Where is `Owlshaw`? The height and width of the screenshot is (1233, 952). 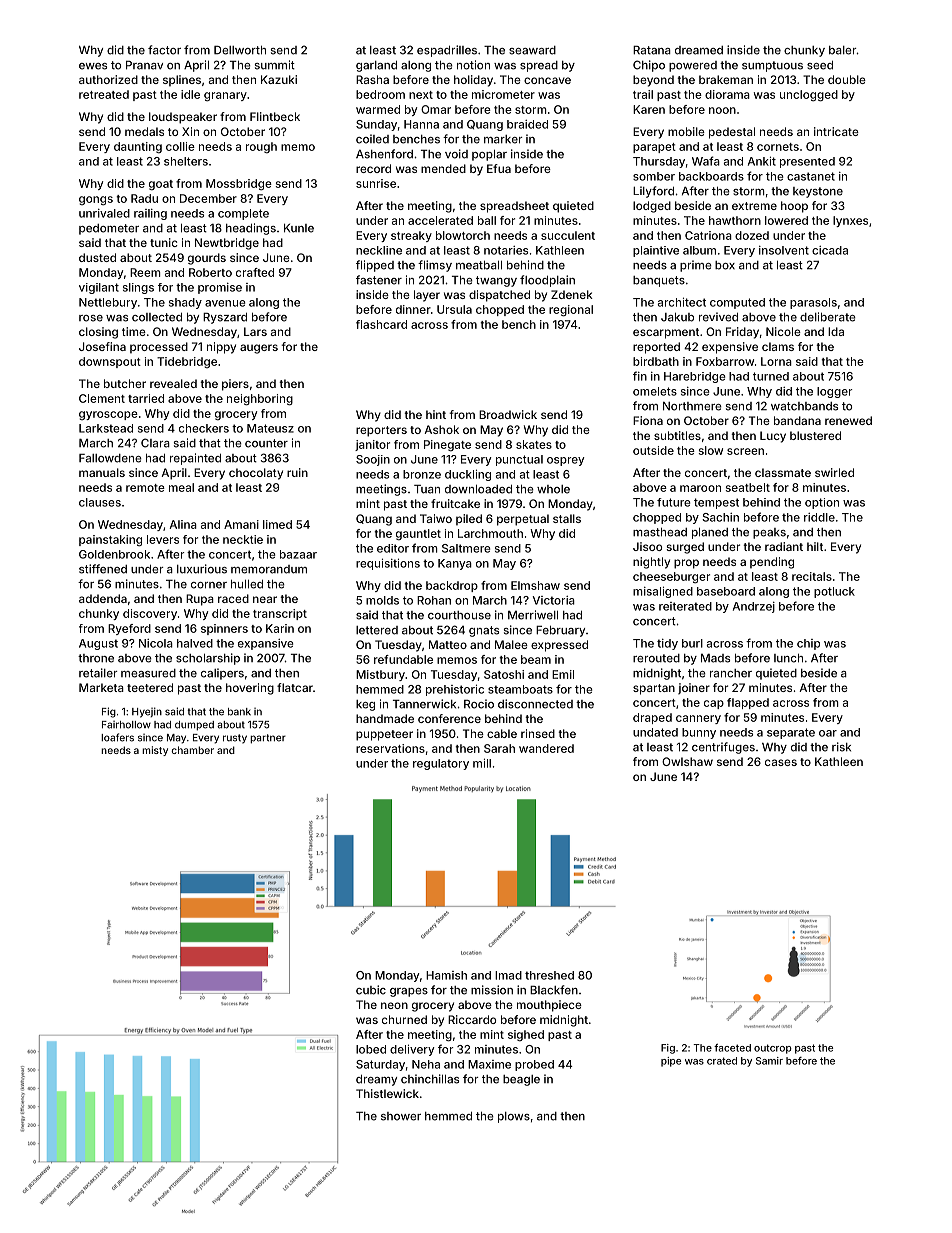
Owlshaw is located at coordinates (687, 761).
